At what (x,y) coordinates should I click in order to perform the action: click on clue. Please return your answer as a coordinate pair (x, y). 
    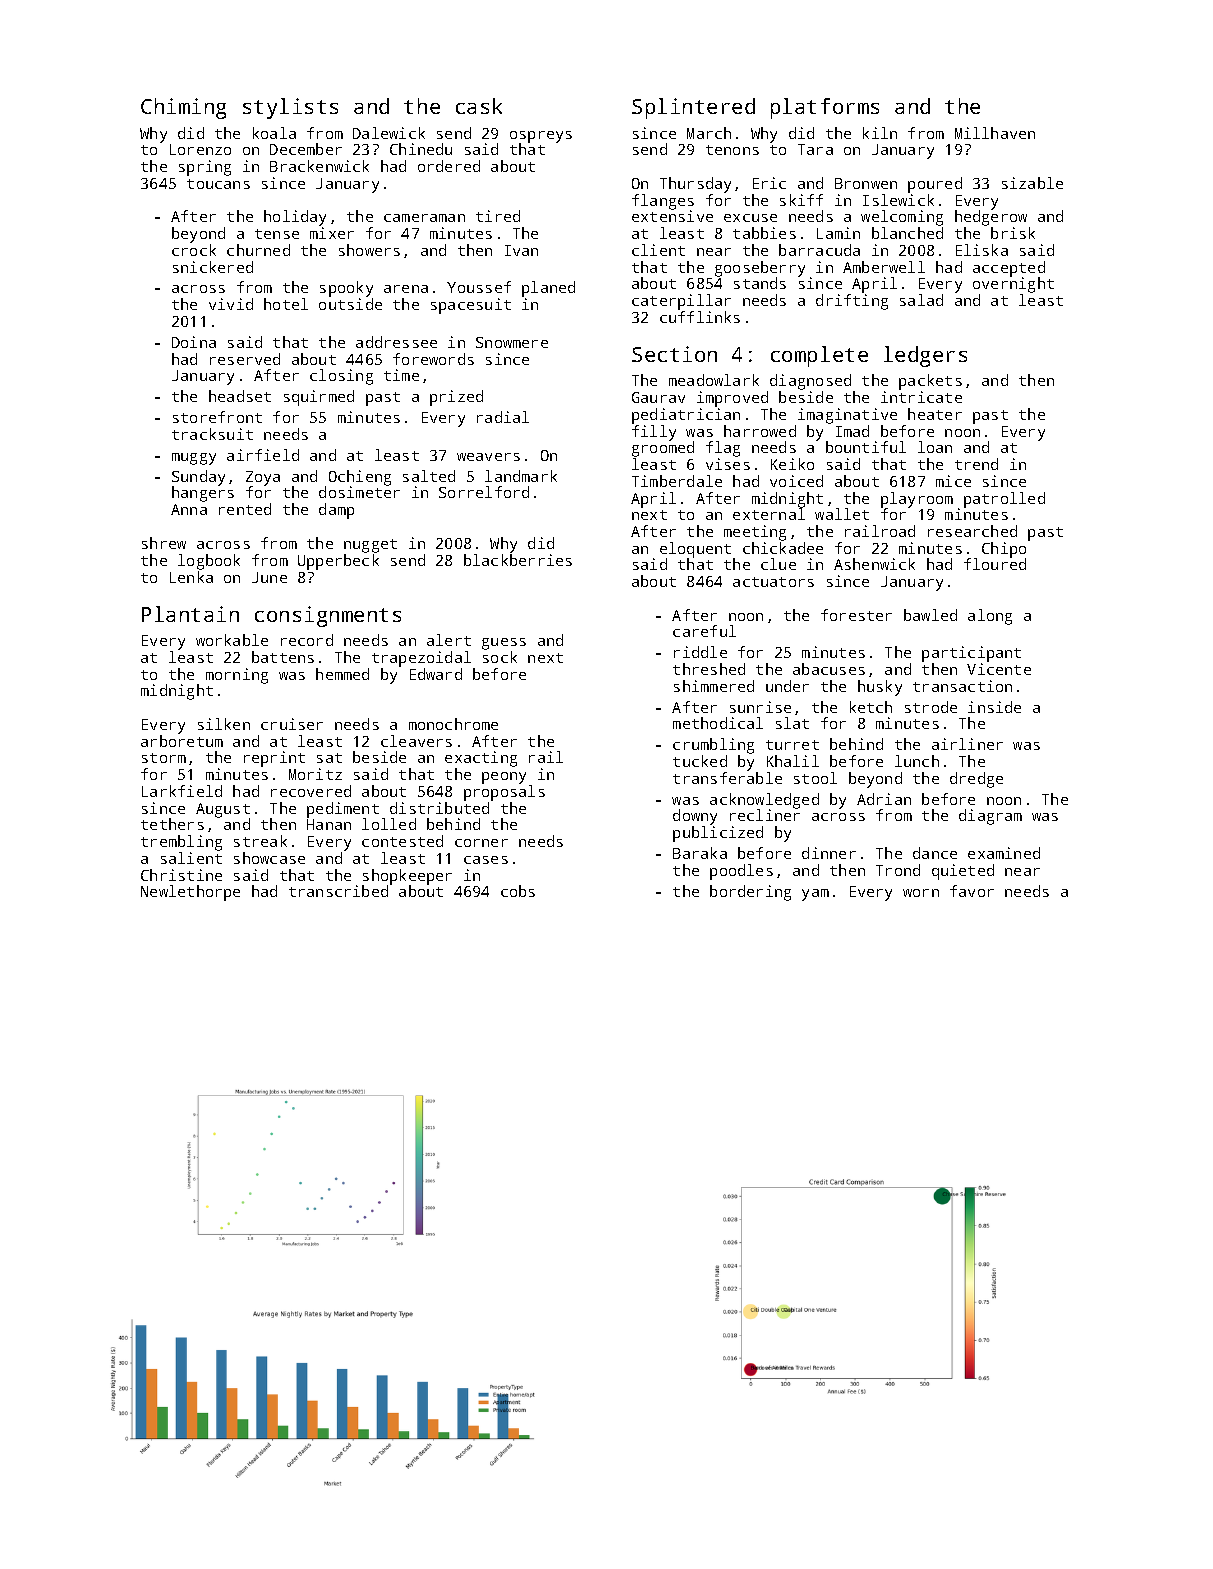
    Looking at the image, I should click on (778, 564).
